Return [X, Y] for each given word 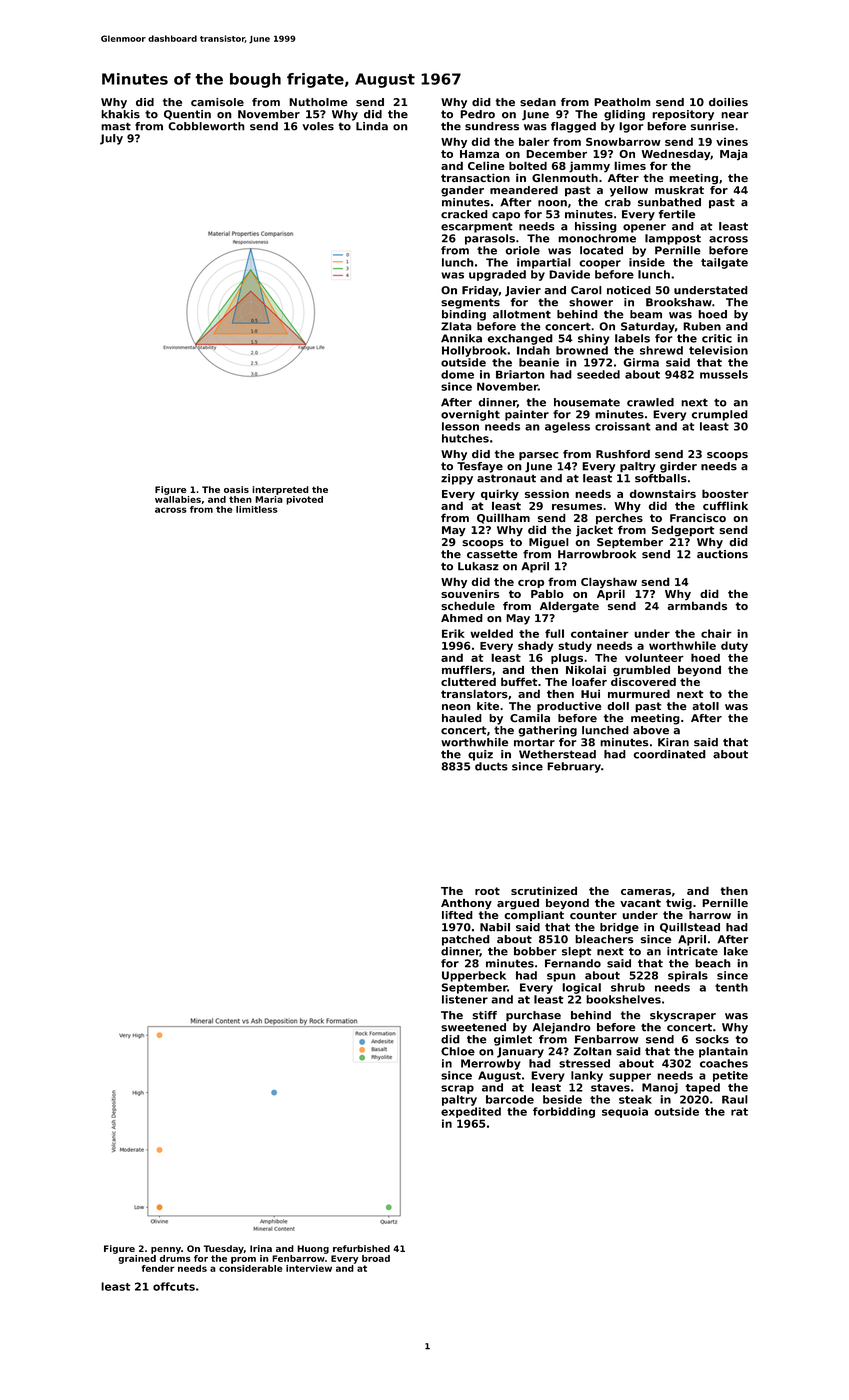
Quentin [187, 115]
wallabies [178, 499]
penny [166, 1250]
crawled [650, 402]
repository [683, 115]
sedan [538, 102]
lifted [457, 915]
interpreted [280, 490]
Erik [453, 633]
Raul [735, 1099]
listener [465, 999]
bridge [619, 928]
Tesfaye [480, 467]
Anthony [466, 904]
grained [137, 1259]
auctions [722, 554]
